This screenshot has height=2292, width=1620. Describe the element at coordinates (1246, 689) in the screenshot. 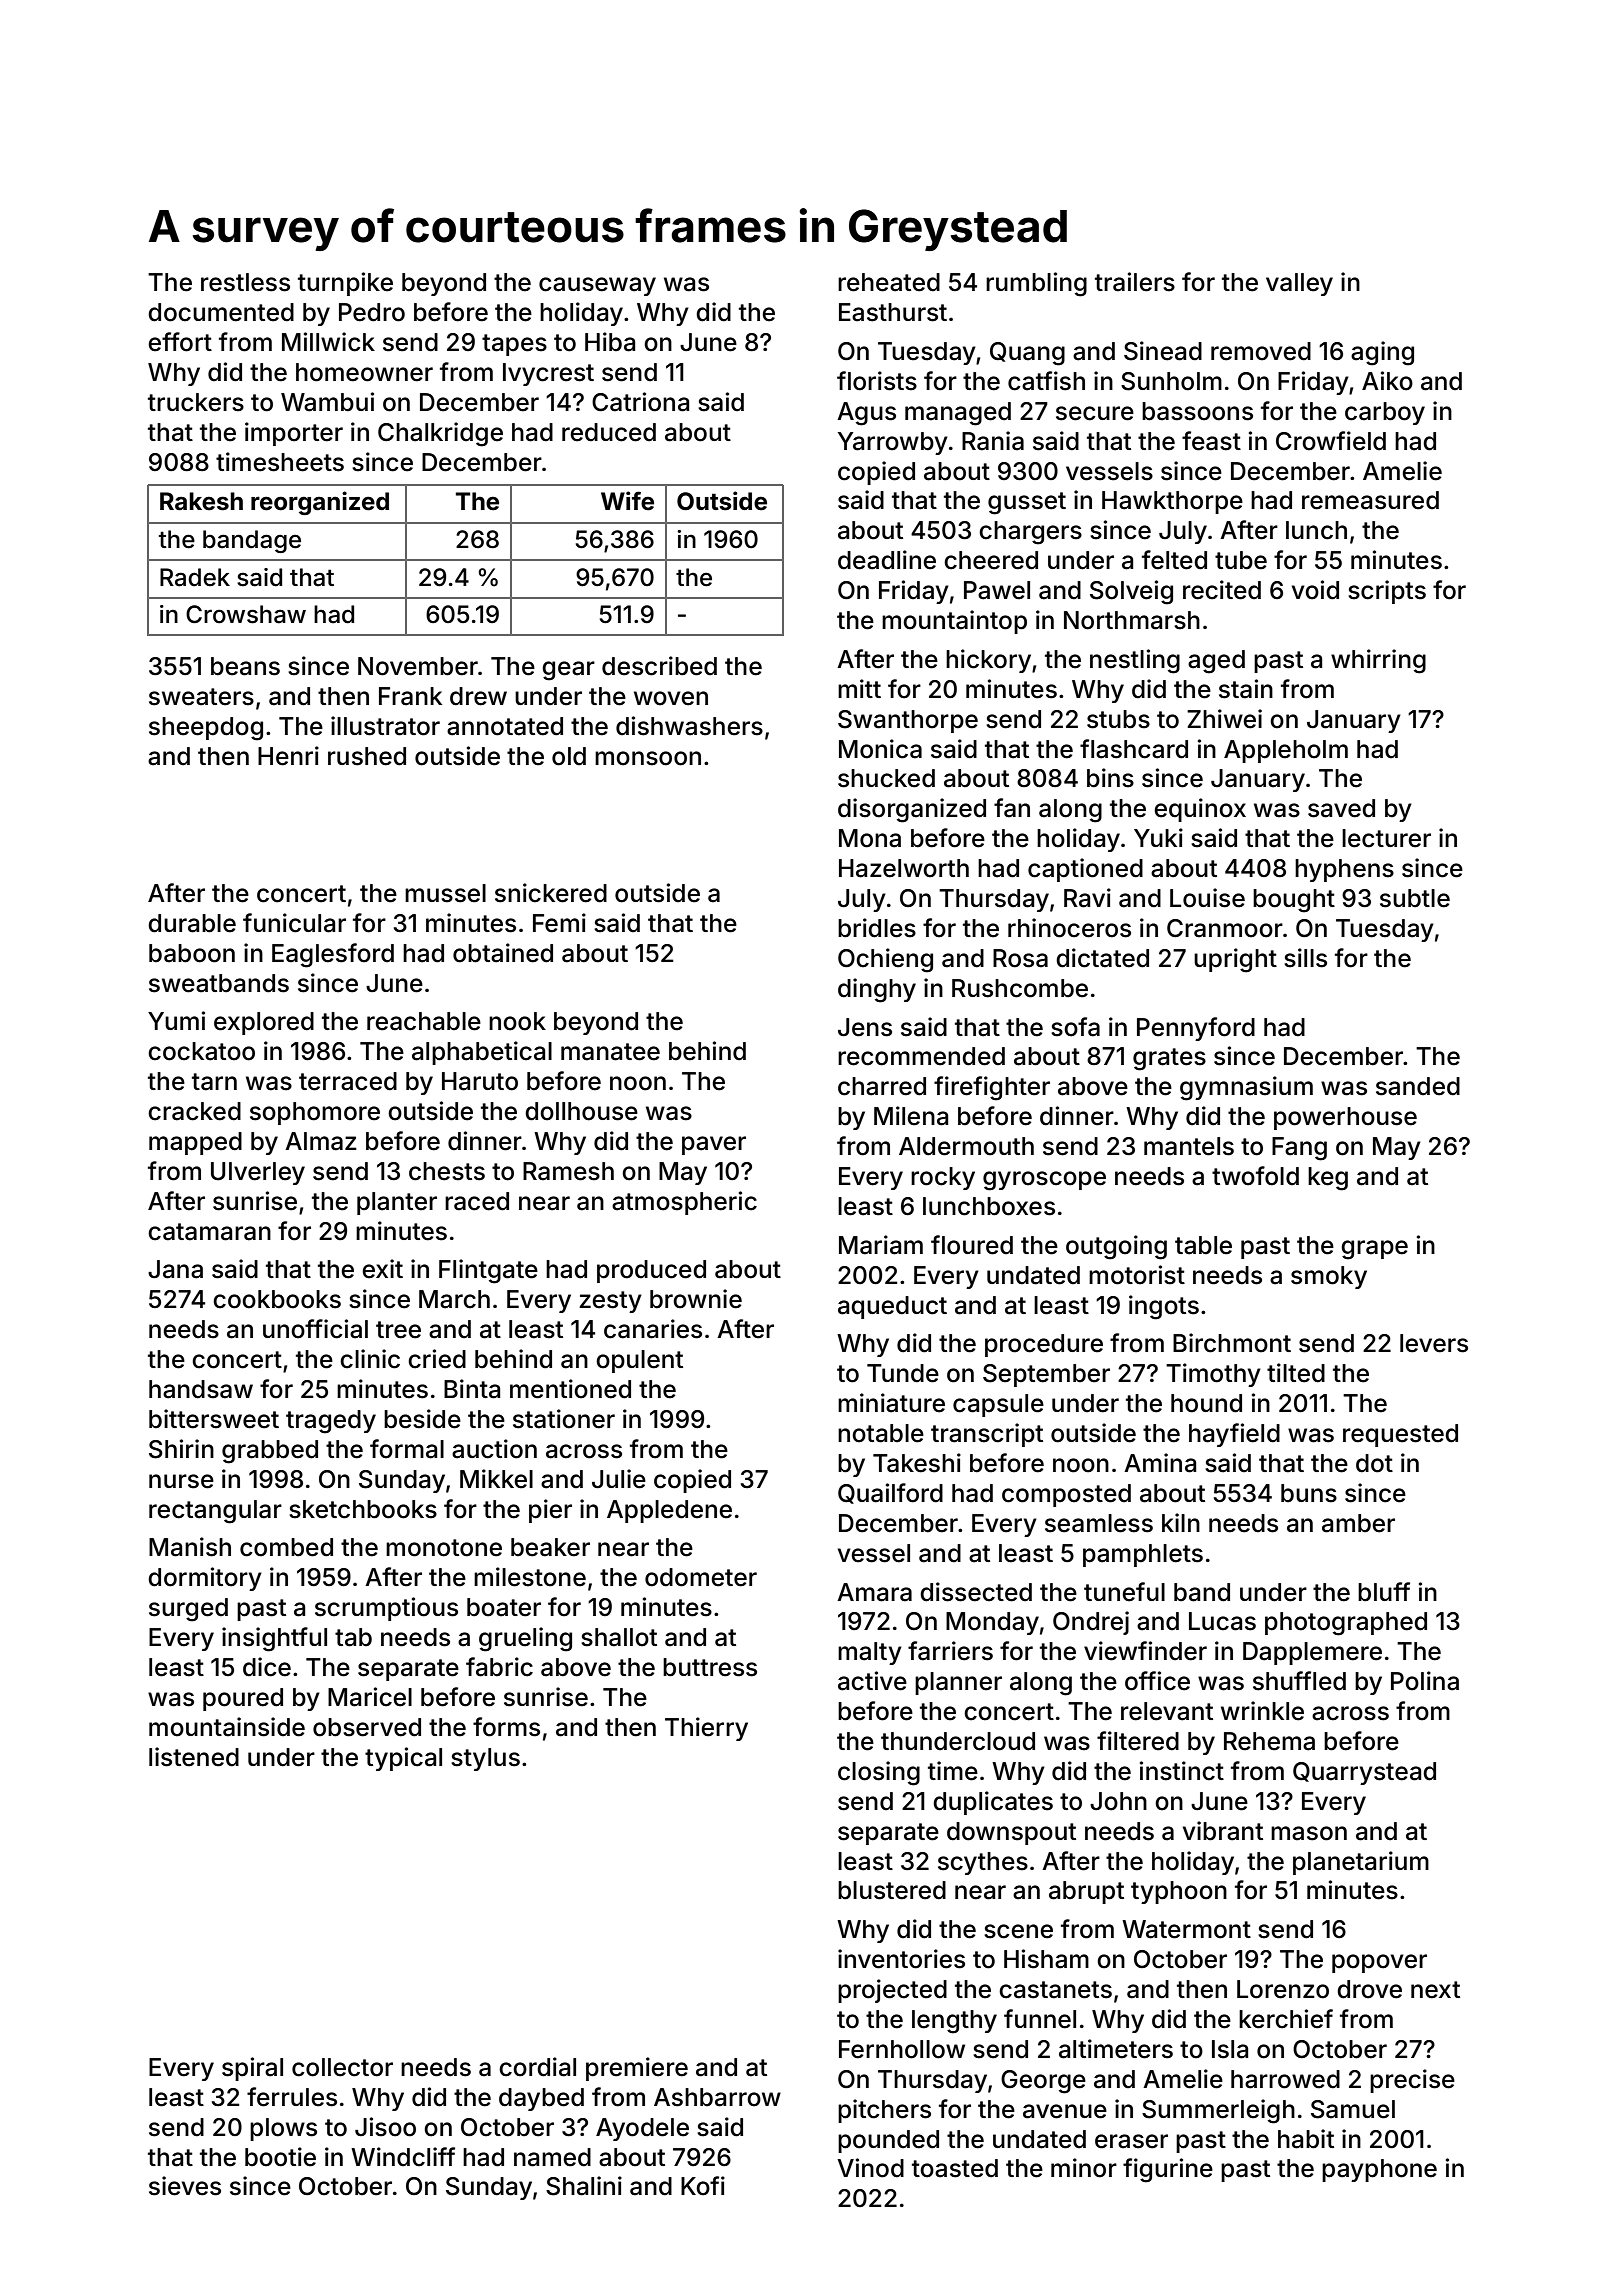

I see `stain` at that location.
